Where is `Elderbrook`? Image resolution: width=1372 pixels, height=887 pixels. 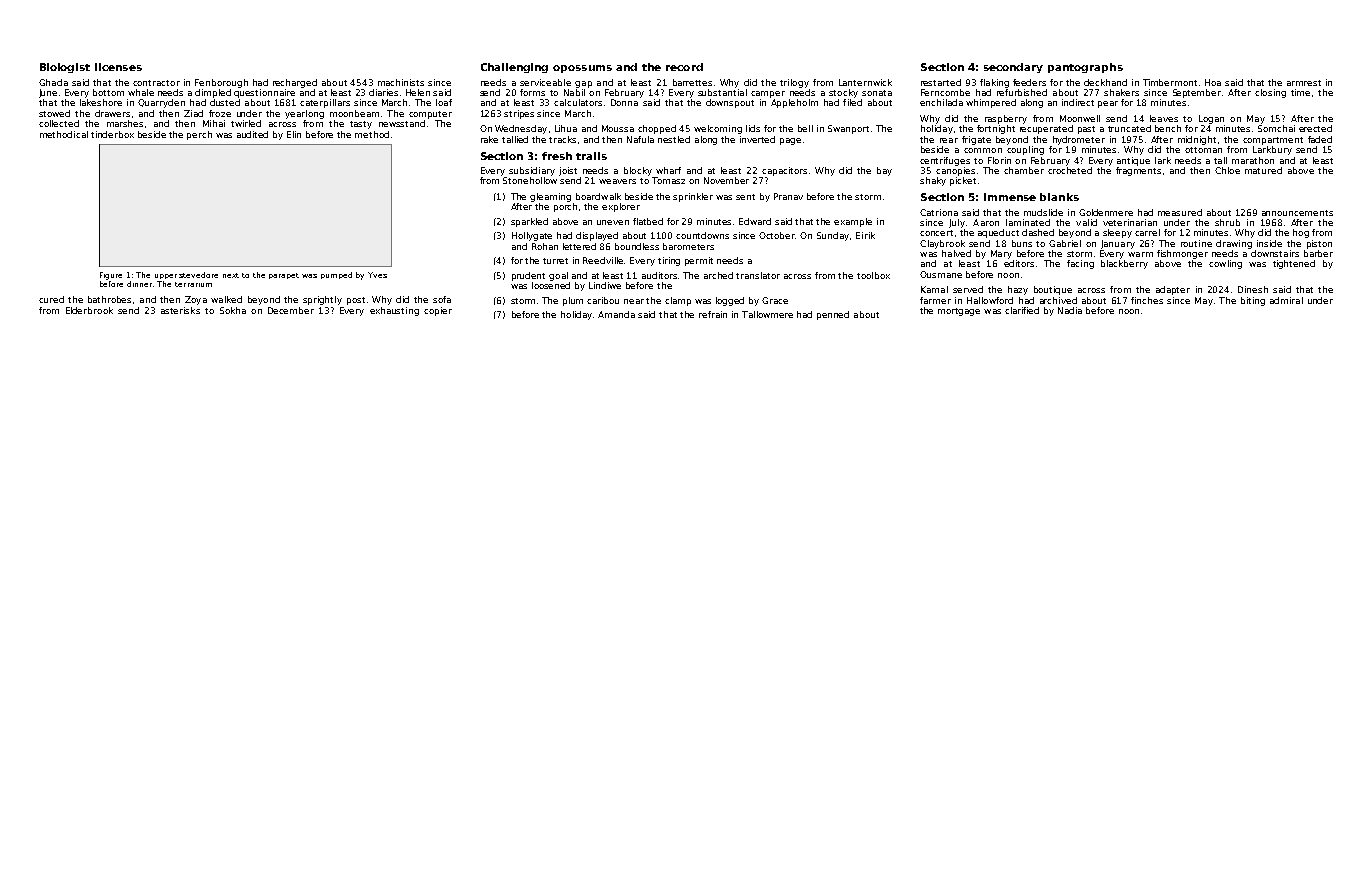 Elderbrook is located at coordinates (89, 310).
